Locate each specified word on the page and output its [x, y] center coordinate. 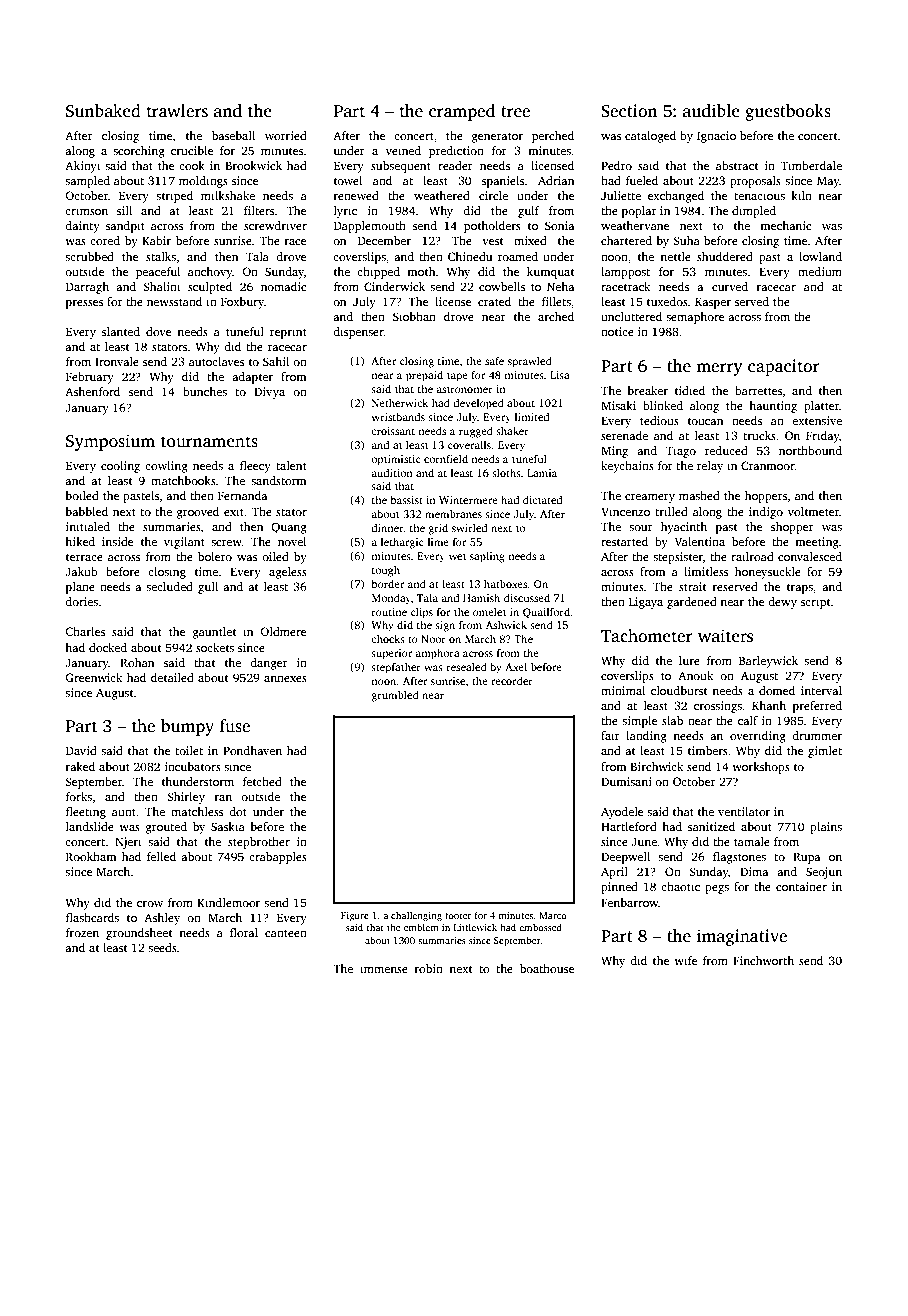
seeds [162, 947]
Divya [269, 393]
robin [429, 968]
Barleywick [768, 662]
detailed [172, 677]
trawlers [177, 111]
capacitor [784, 367]
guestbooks [788, 112]
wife [685, 960]
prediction [456, 152]
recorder [512, 681]
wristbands [398, 417]
